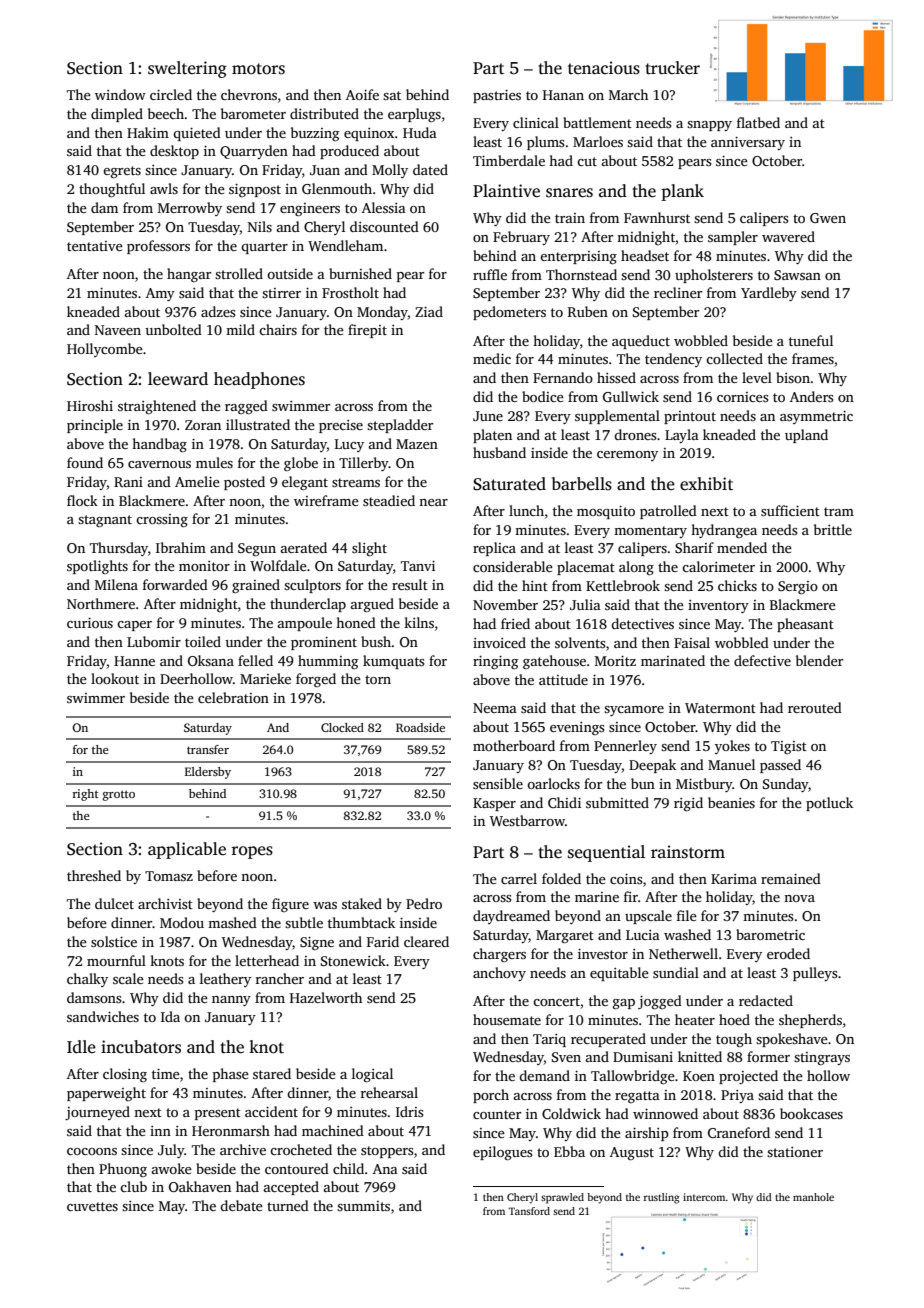 The width and height of the page is (924, 1308). What do you see at coordinates (748, 143) in the page?
I see `anniversary` at bounding box center [748, 143].
